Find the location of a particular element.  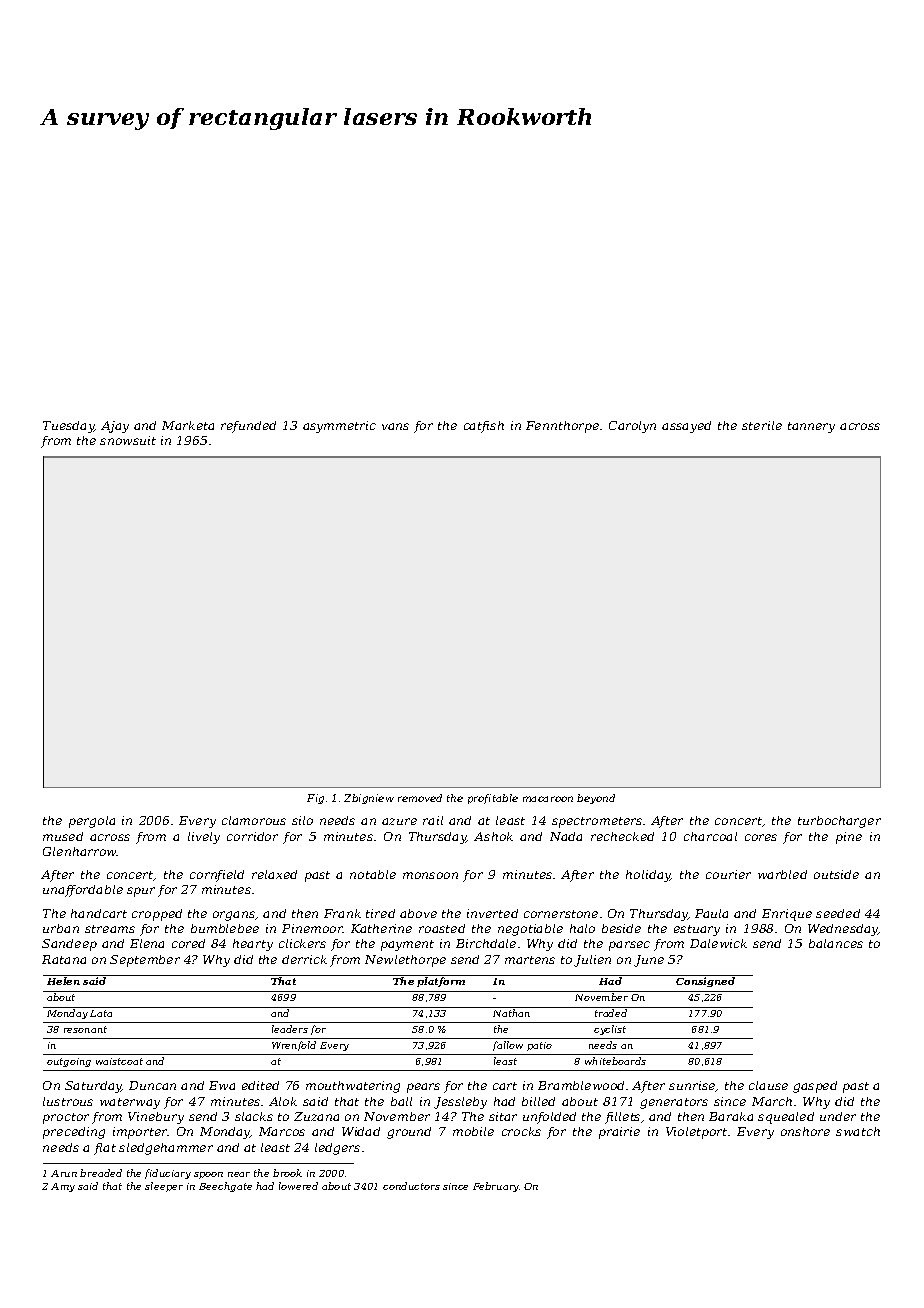

refunded is located at coordinates (248, 427).
